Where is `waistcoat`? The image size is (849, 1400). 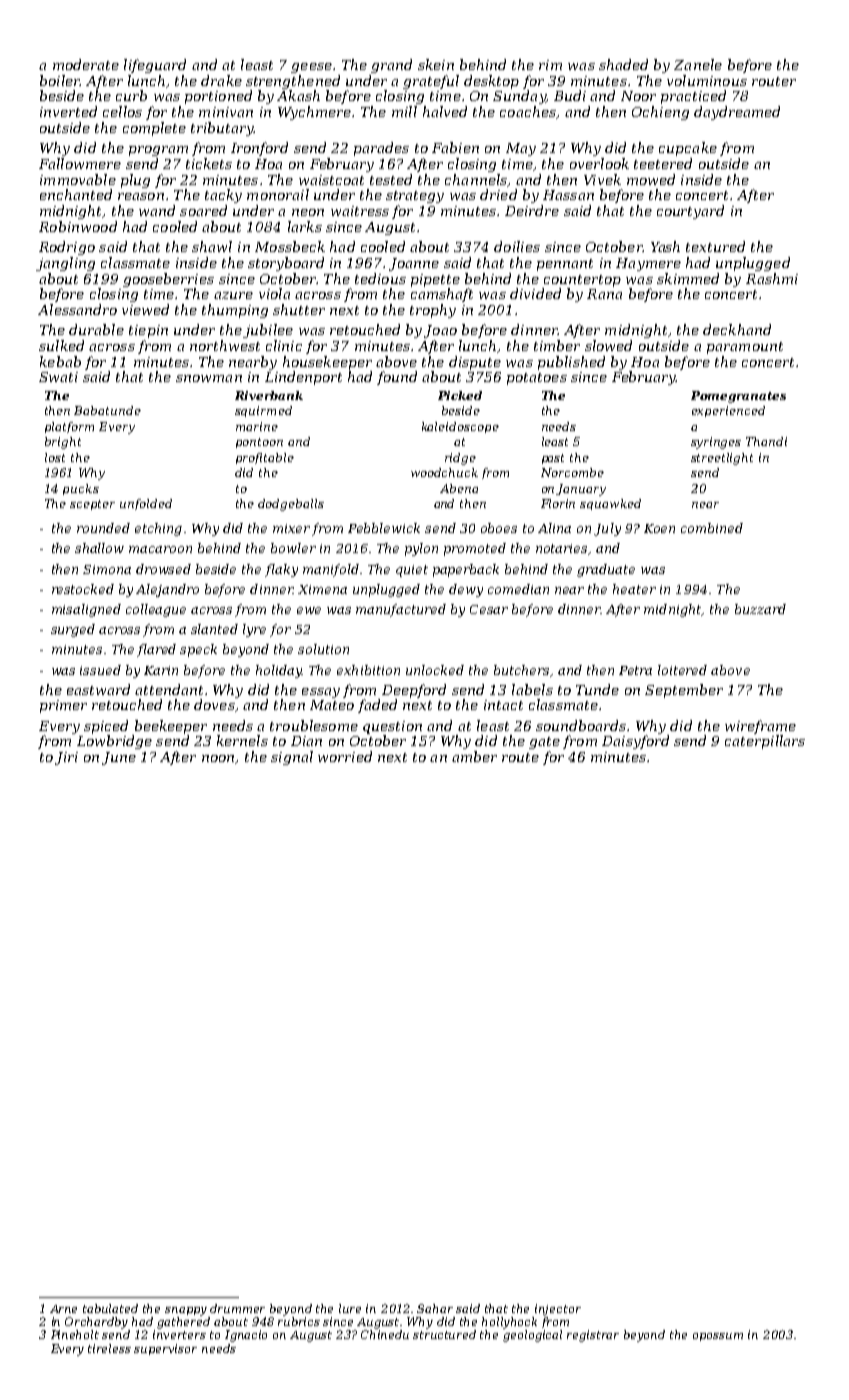
waistcoat is located at coordinates (331, 180).
